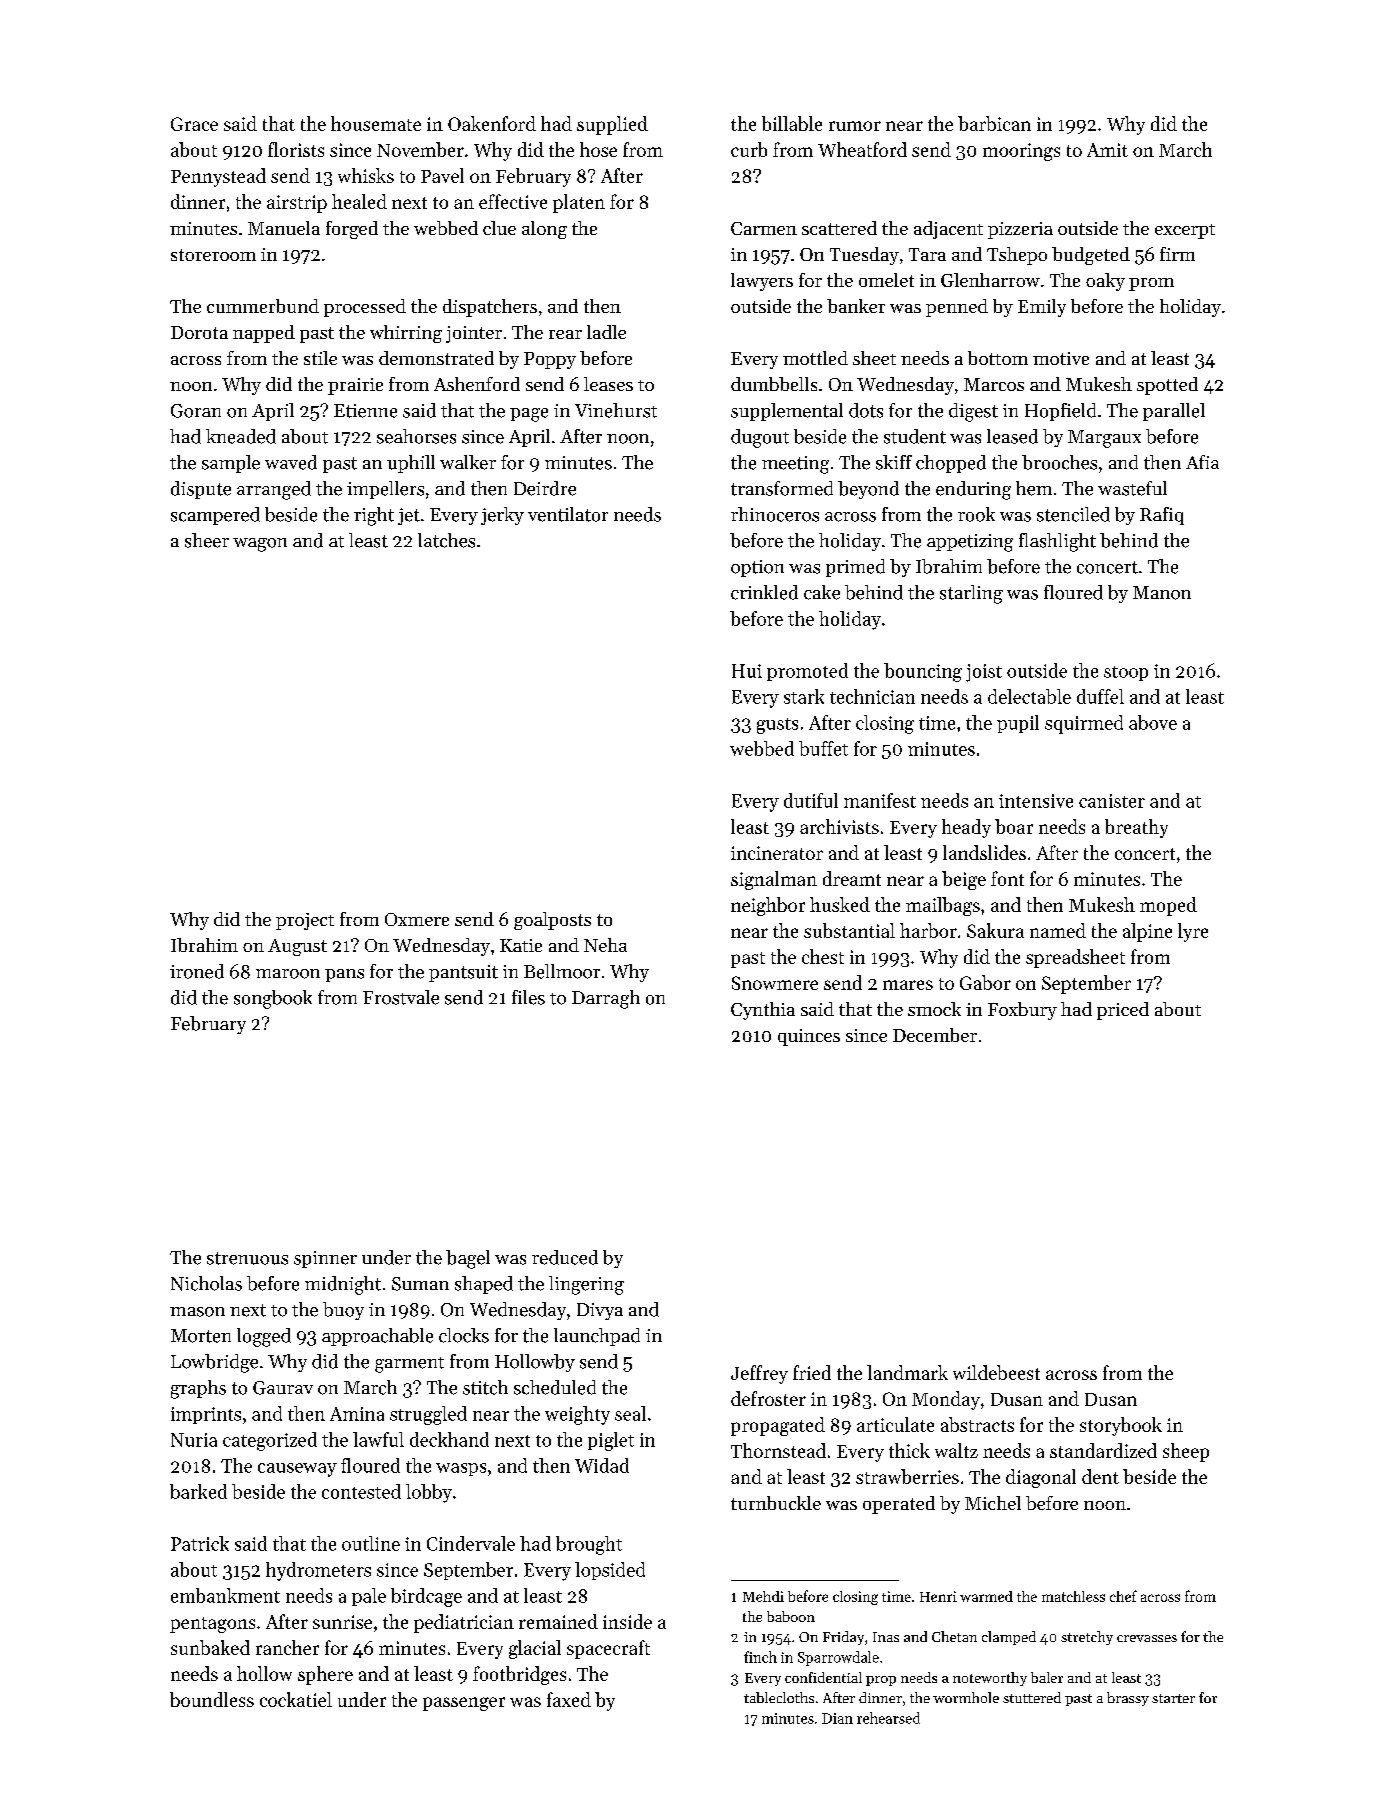 This screenshot has height=1811, width=1399. I want to click on Hui, so click(747, 671).
